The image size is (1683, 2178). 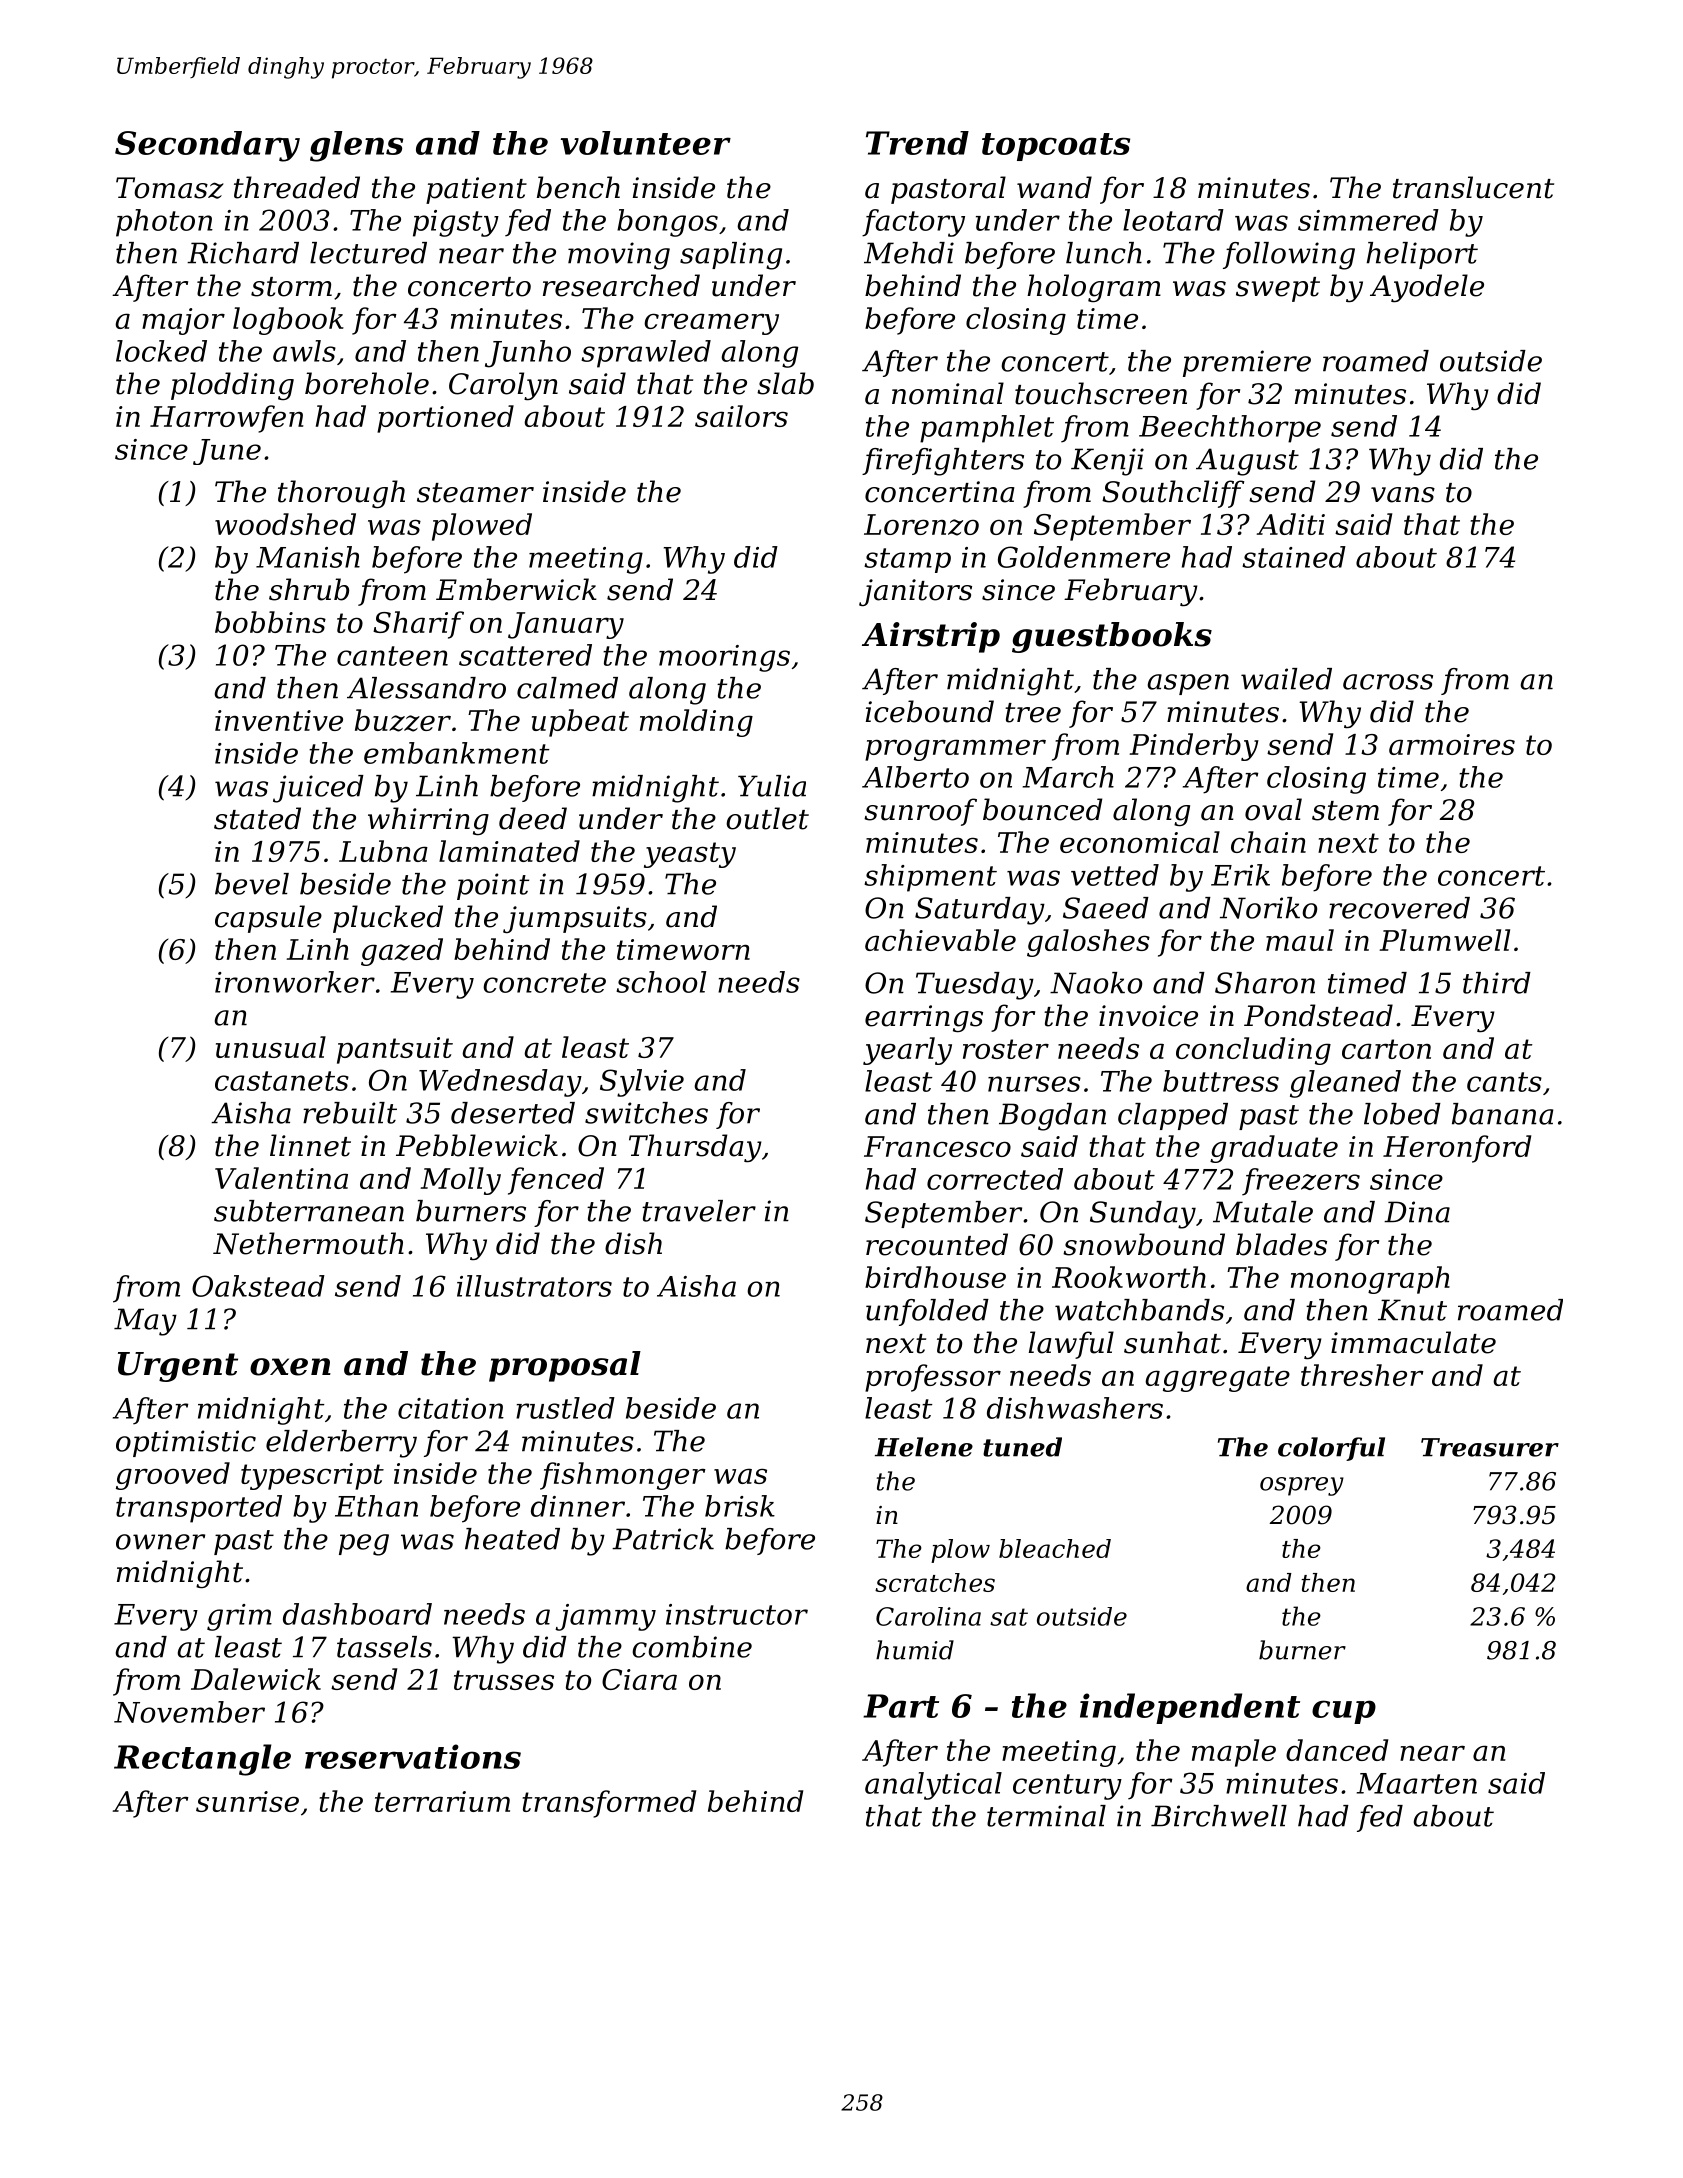 I want to click on lectured, so click(x=368, y=253).
